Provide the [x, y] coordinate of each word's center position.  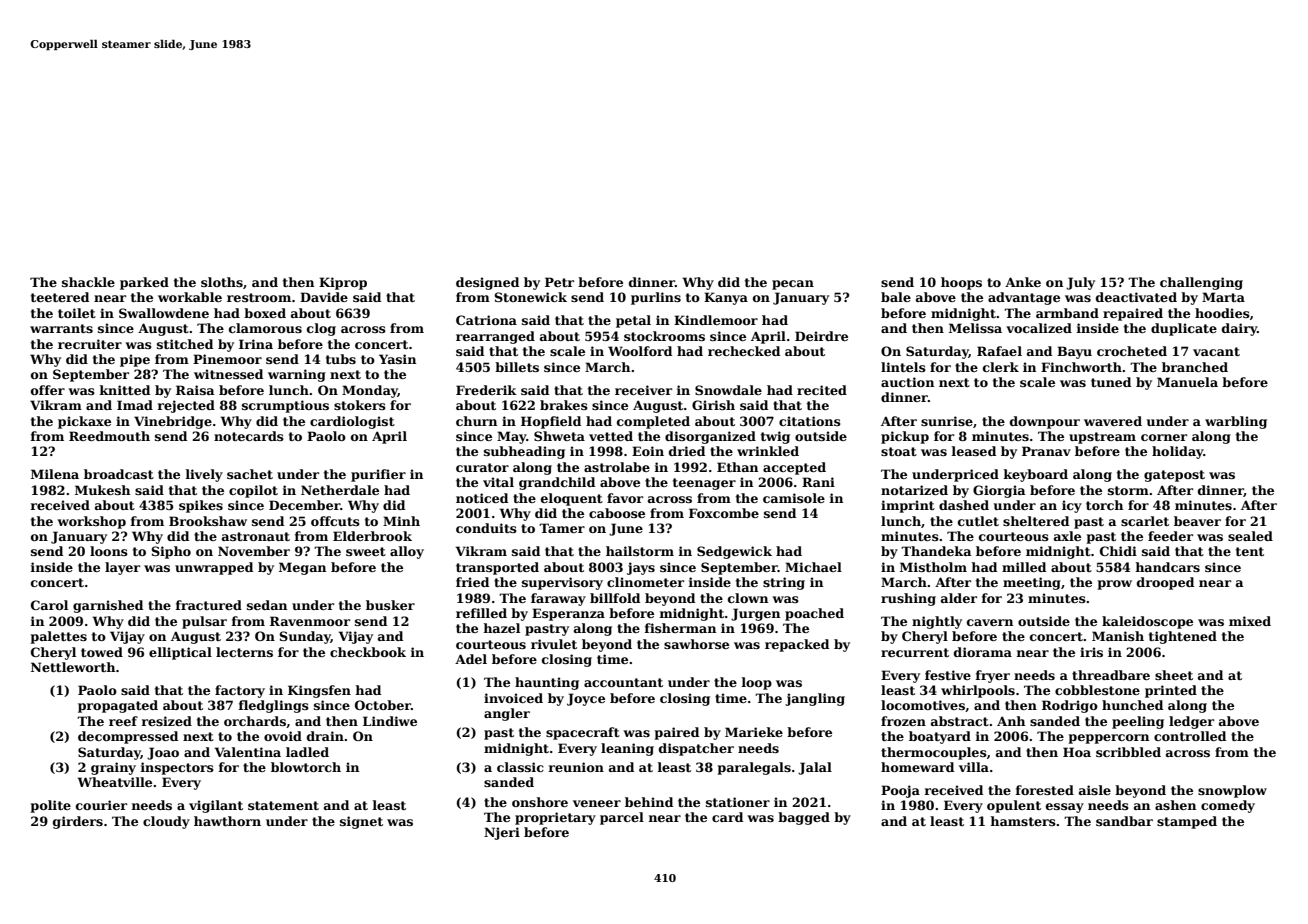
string [784, 583]
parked [144, 283]
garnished [108, 606]
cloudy [166, 822]
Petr [559, 282]
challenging [1201, 283]
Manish [1118, 636]
